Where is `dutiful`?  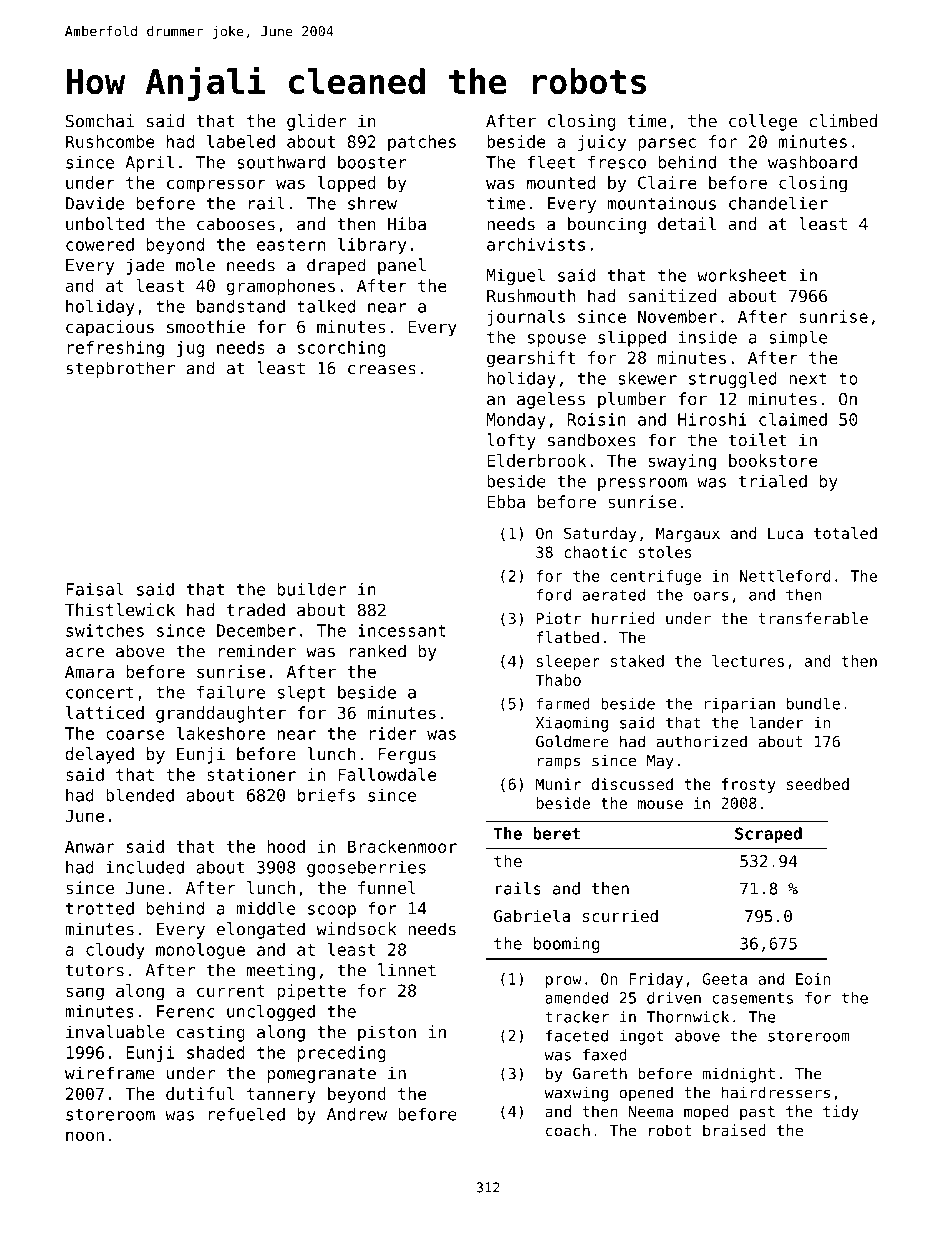
dutiful is located at coordinates (200, 1093).
